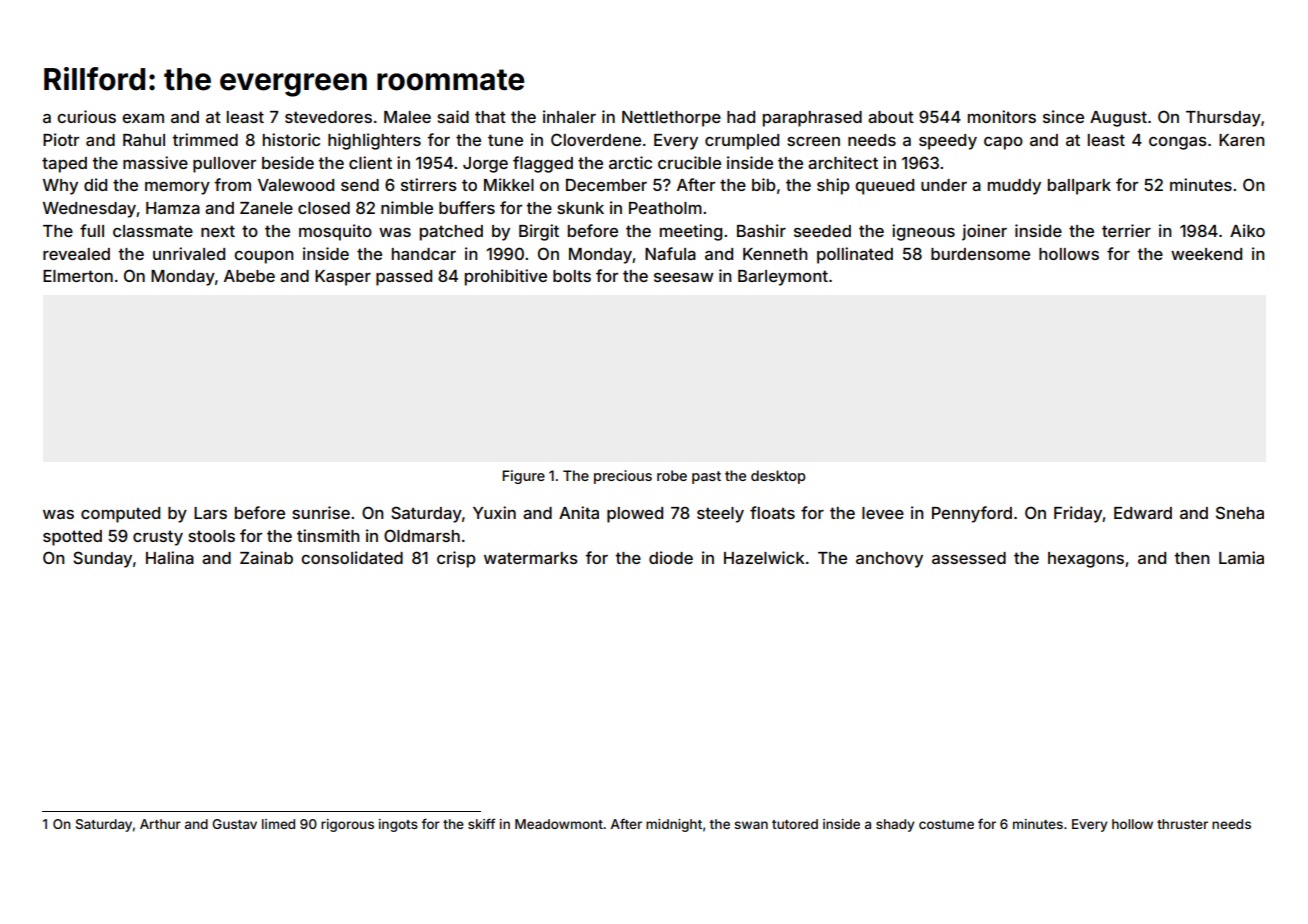  I want to click on tutored, so click(795, 824).
